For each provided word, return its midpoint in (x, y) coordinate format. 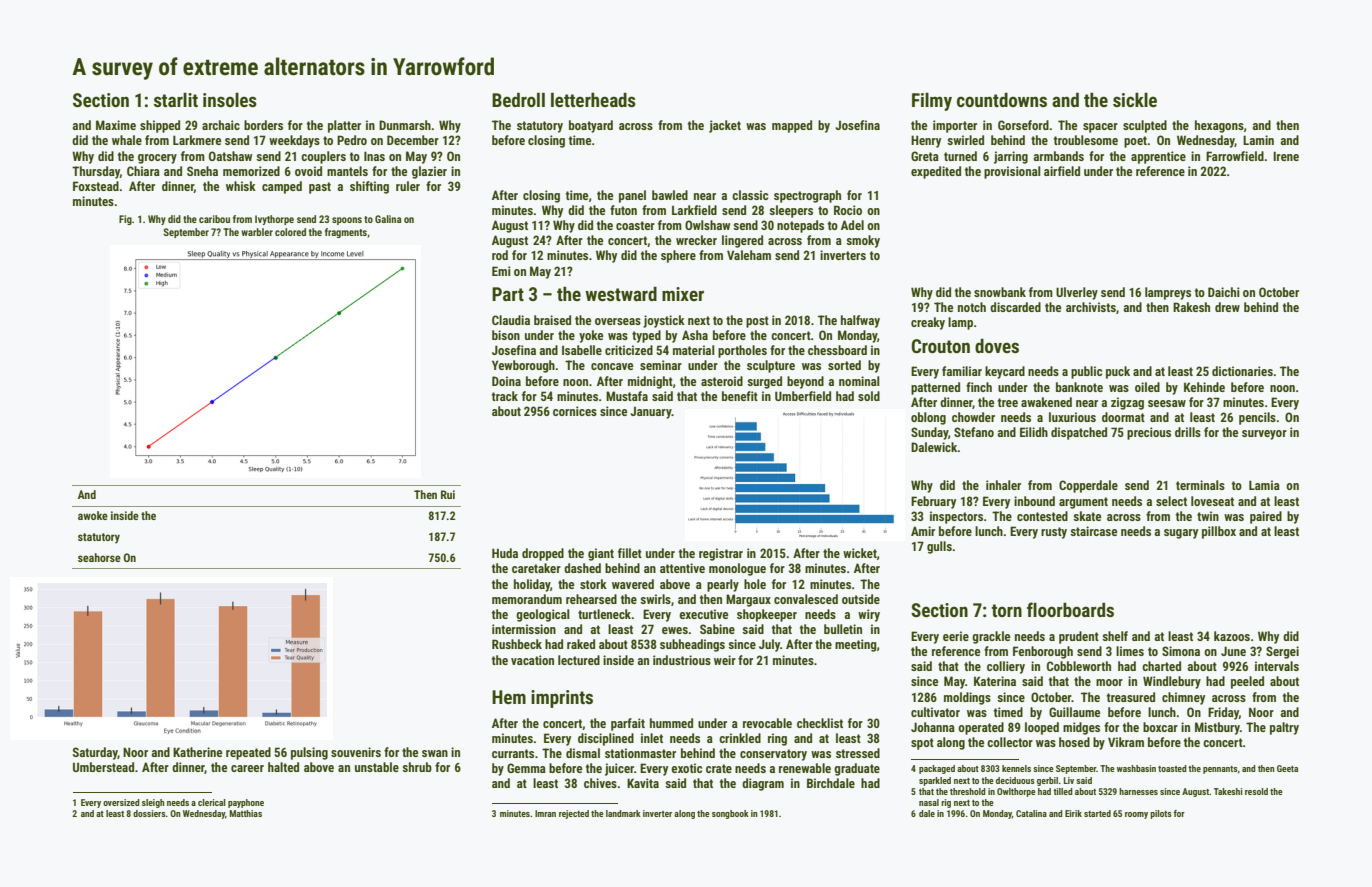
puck (1118, 372)
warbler (257, 232)
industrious (682, 660)
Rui (448, 494)
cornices (575, 411)
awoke (93, 515)
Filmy (932, 102)
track (505, 396)
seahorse (99, 557)
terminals (1200, 485)
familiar (962, 371)
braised (552, 320)
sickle (1135, 100)
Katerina (995, 681)
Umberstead (103, 767)
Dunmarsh (405, 125)
